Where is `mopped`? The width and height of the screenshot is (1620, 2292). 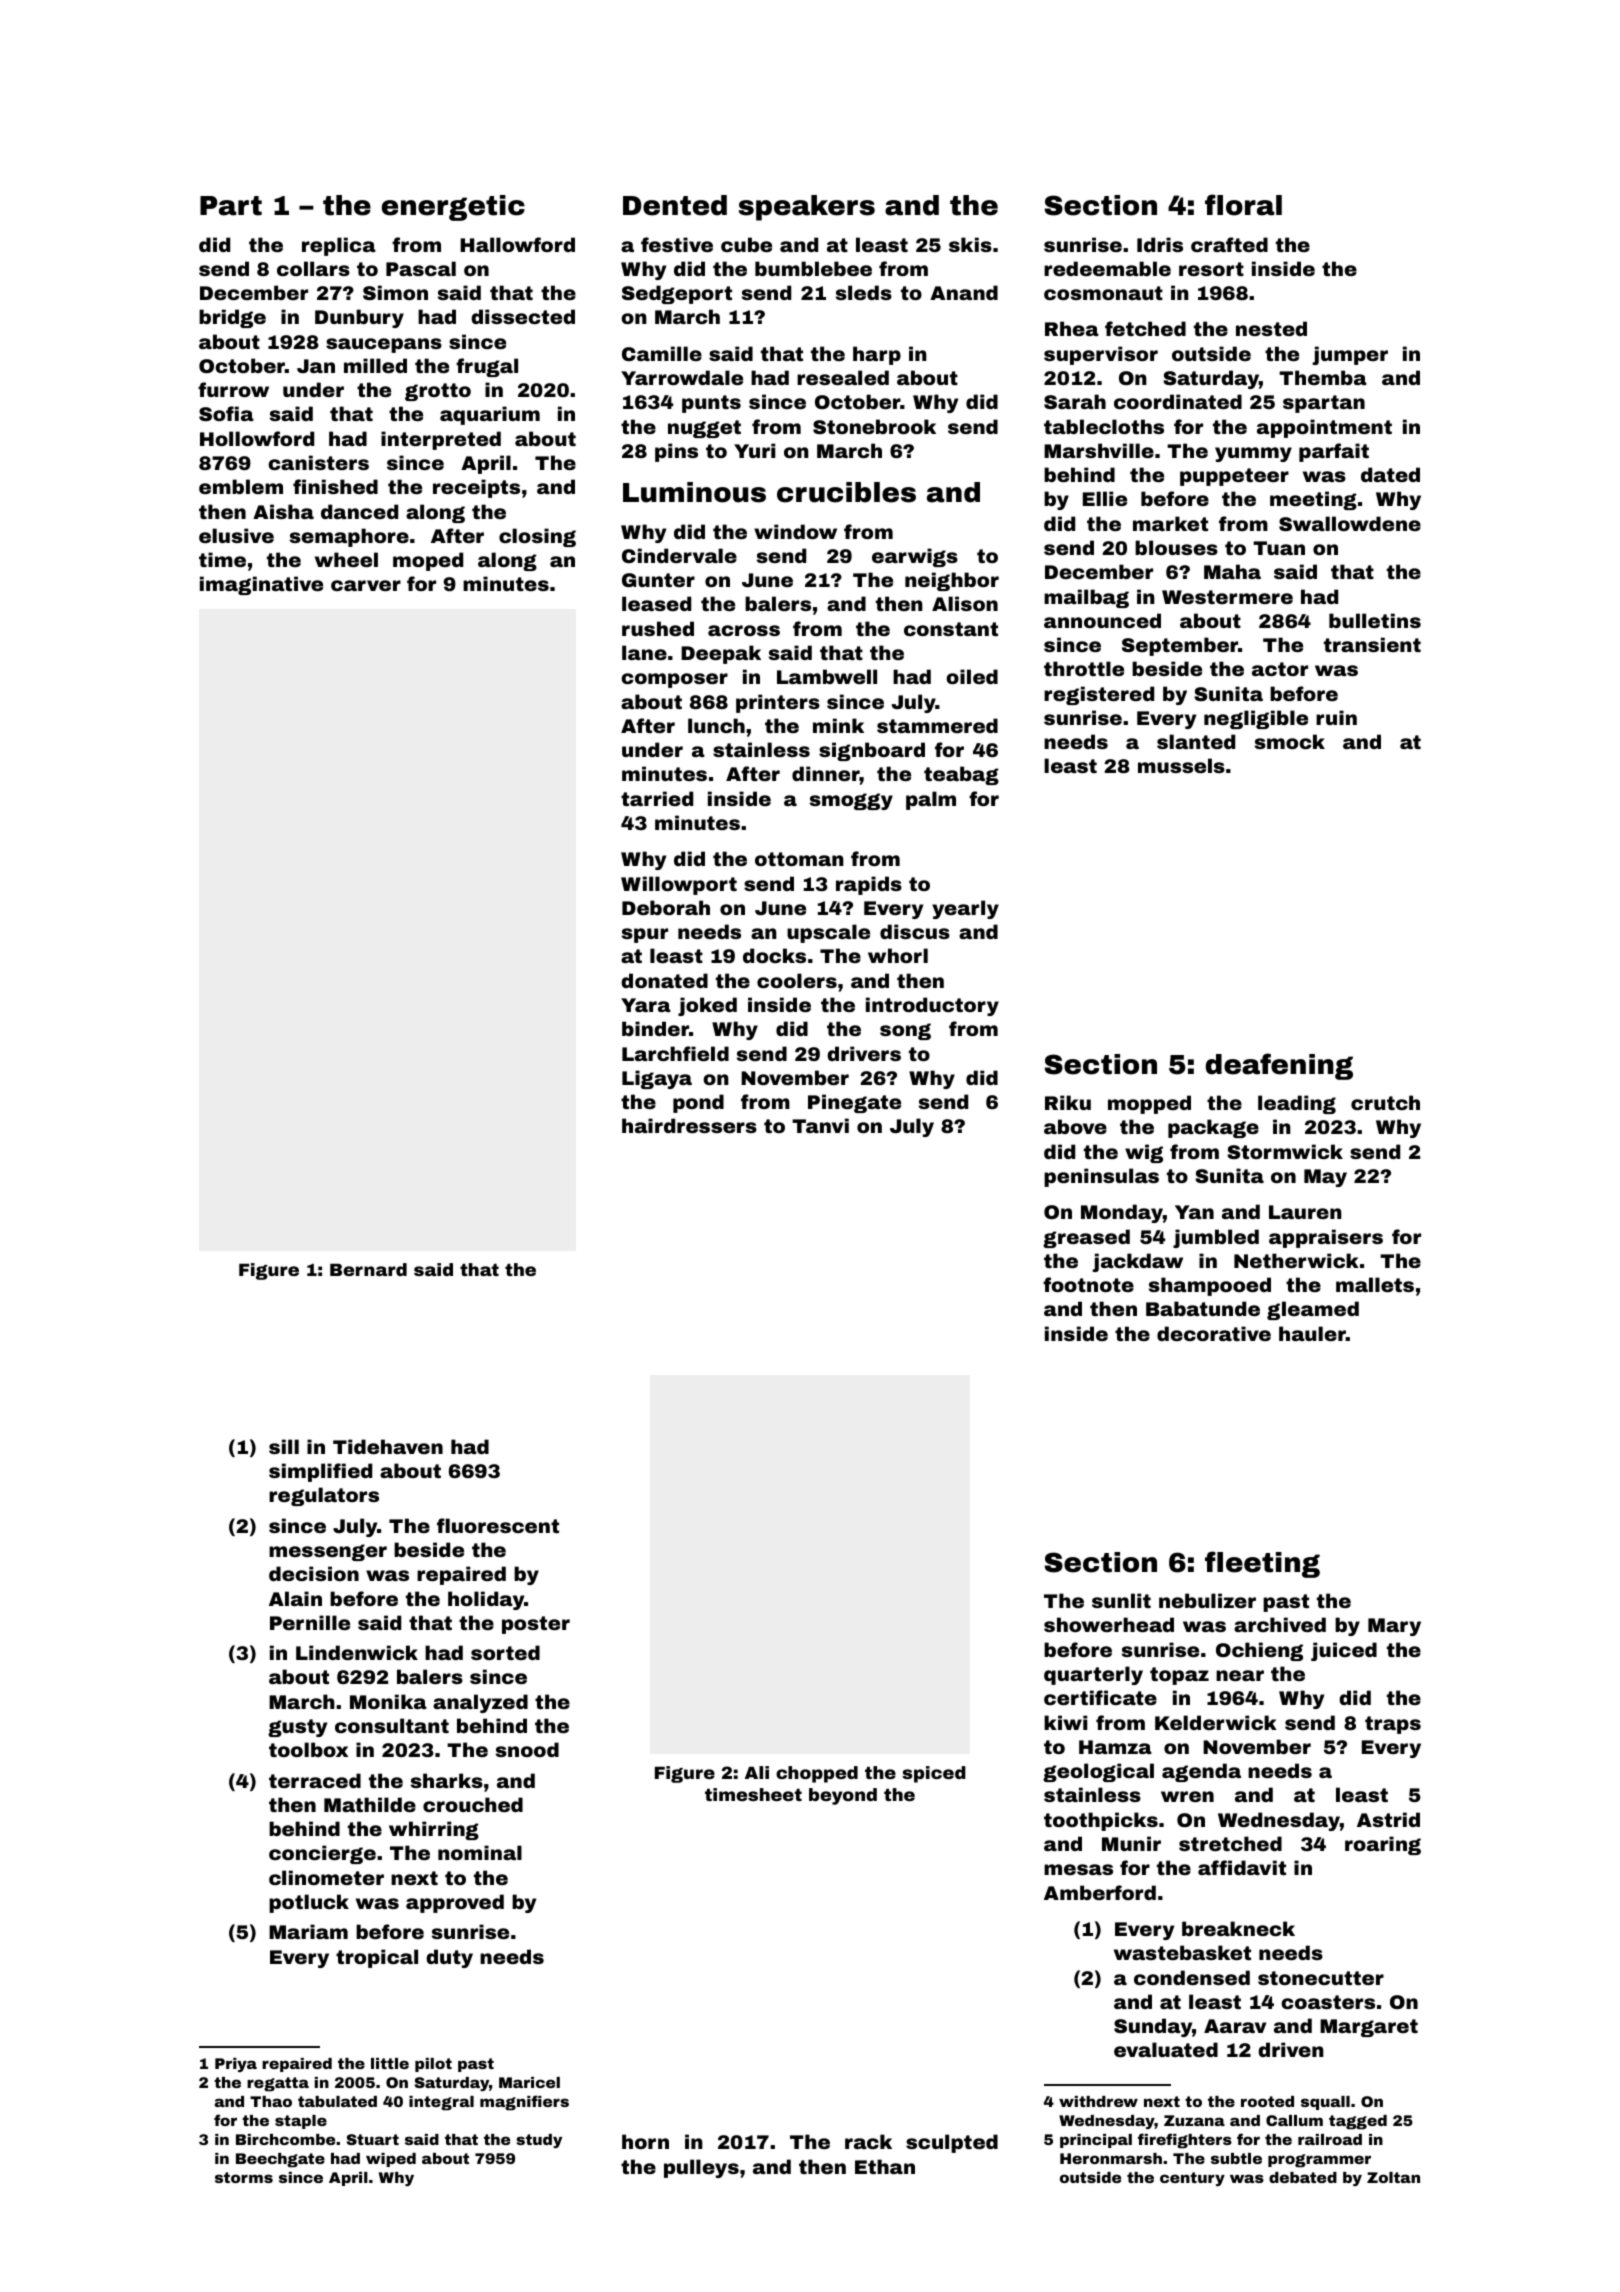 mopped is located at coordinates (1149, 1104).
